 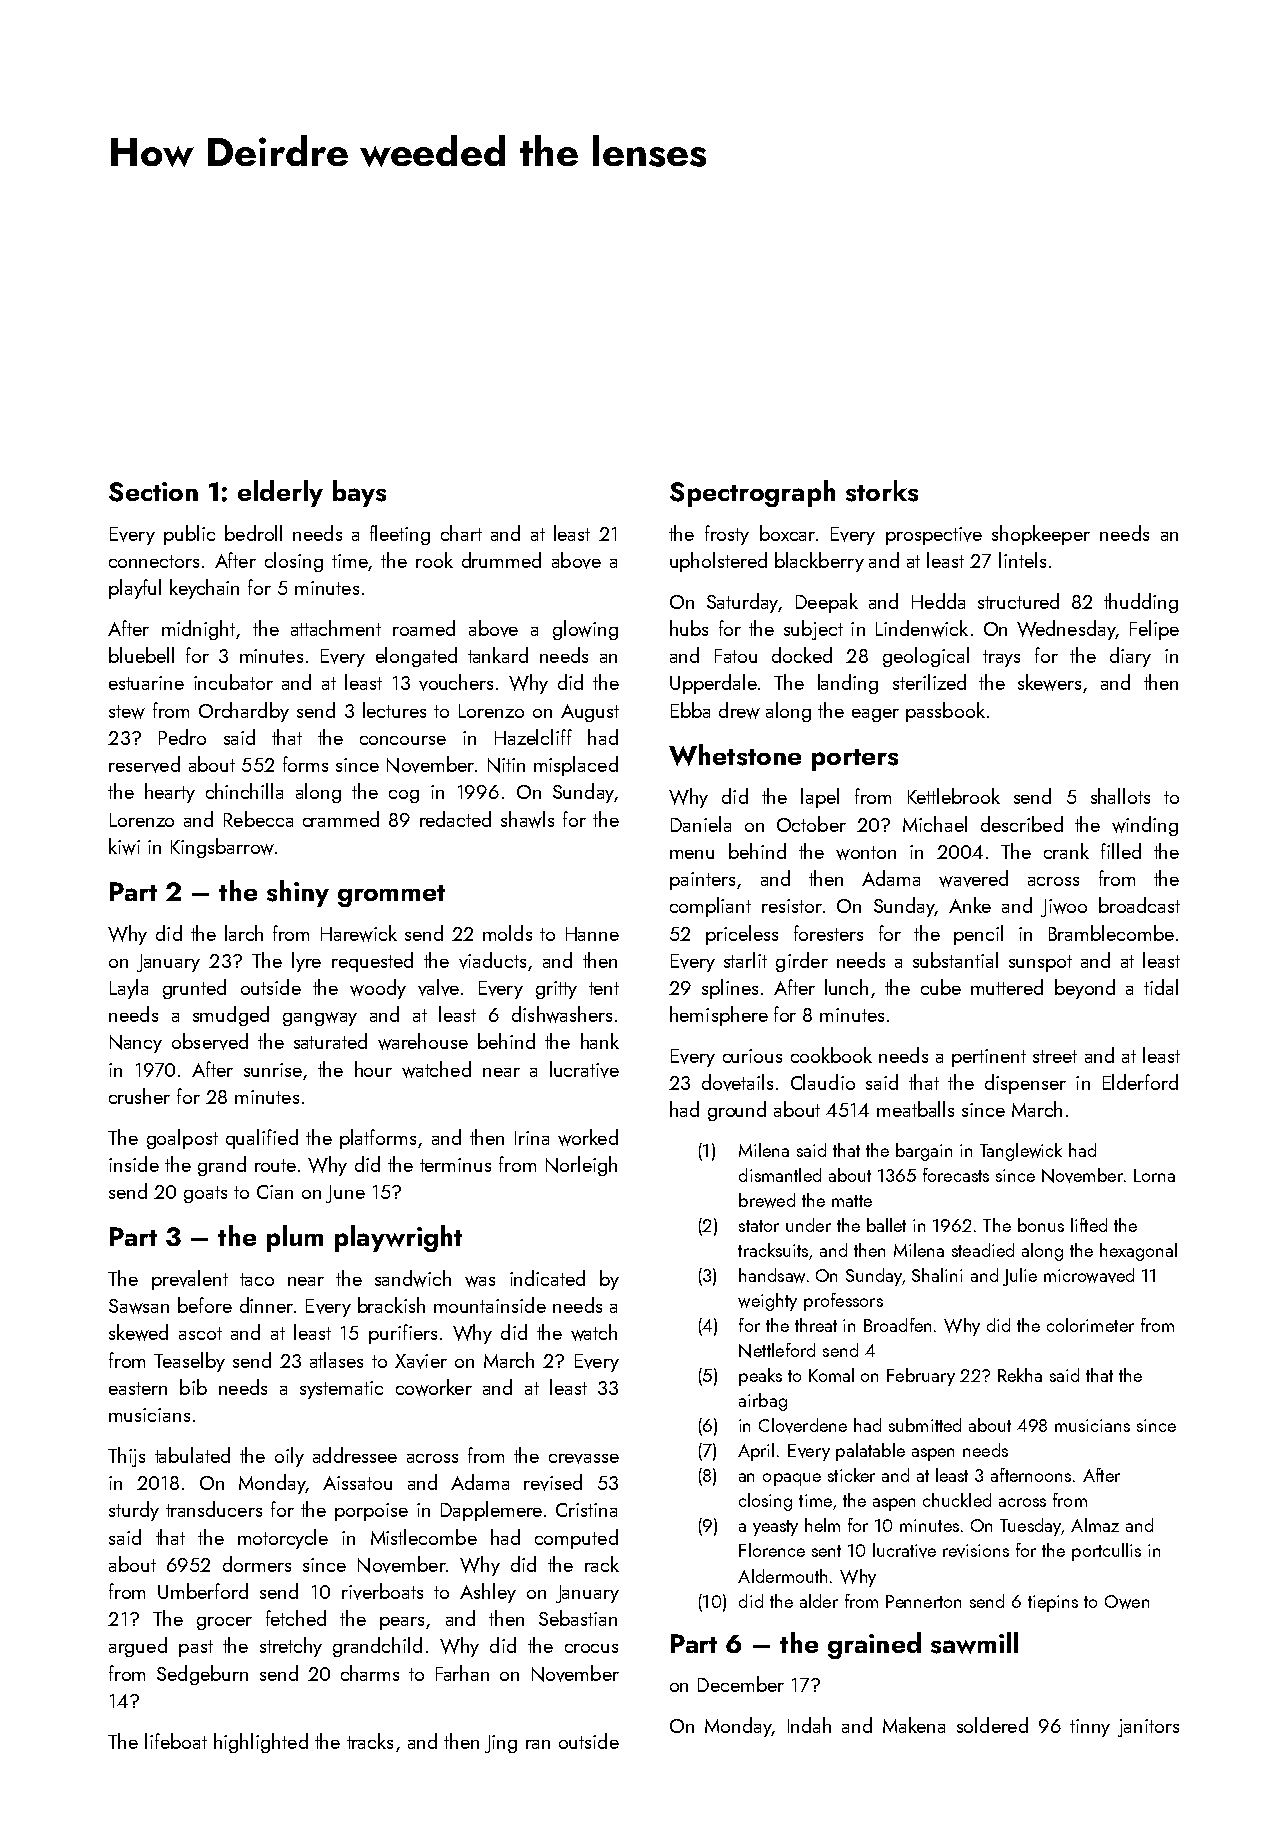 What do you see at coordinates (938, 601) in the screenshot?
I see `Hedda` at bounding box center [938, 601].
